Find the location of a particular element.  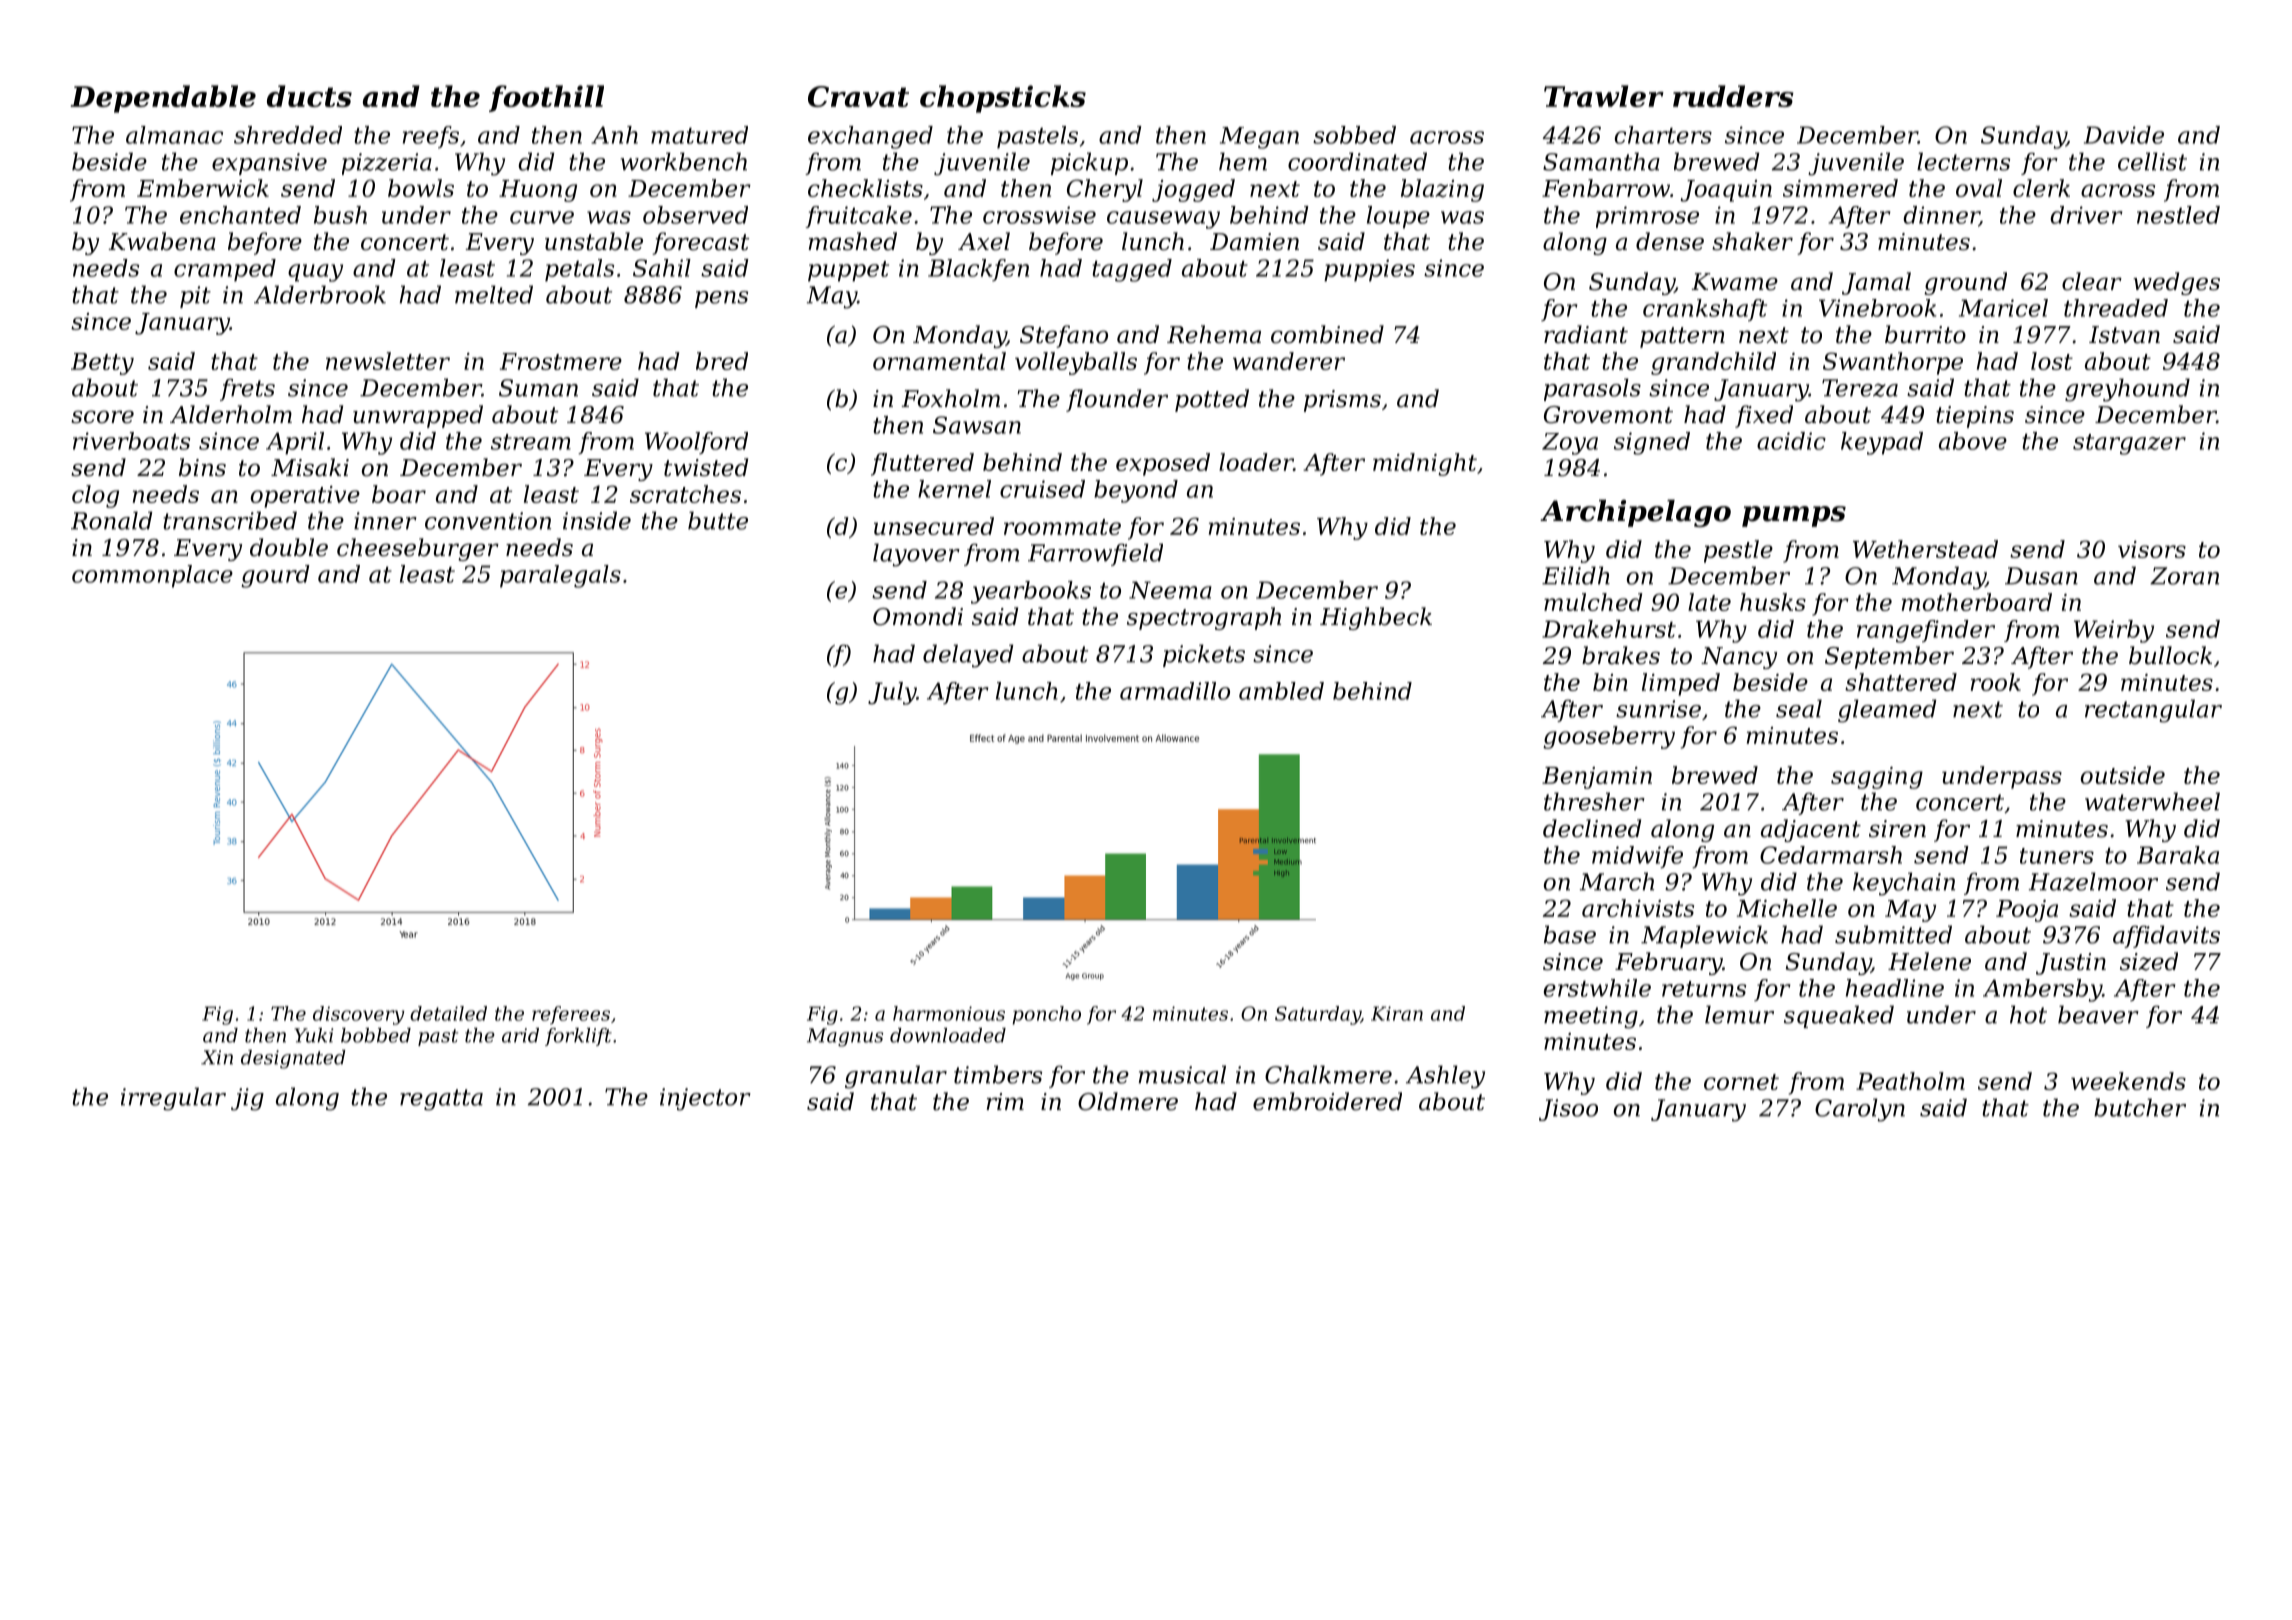

Trawler is located at coordinates (1604, 96).
